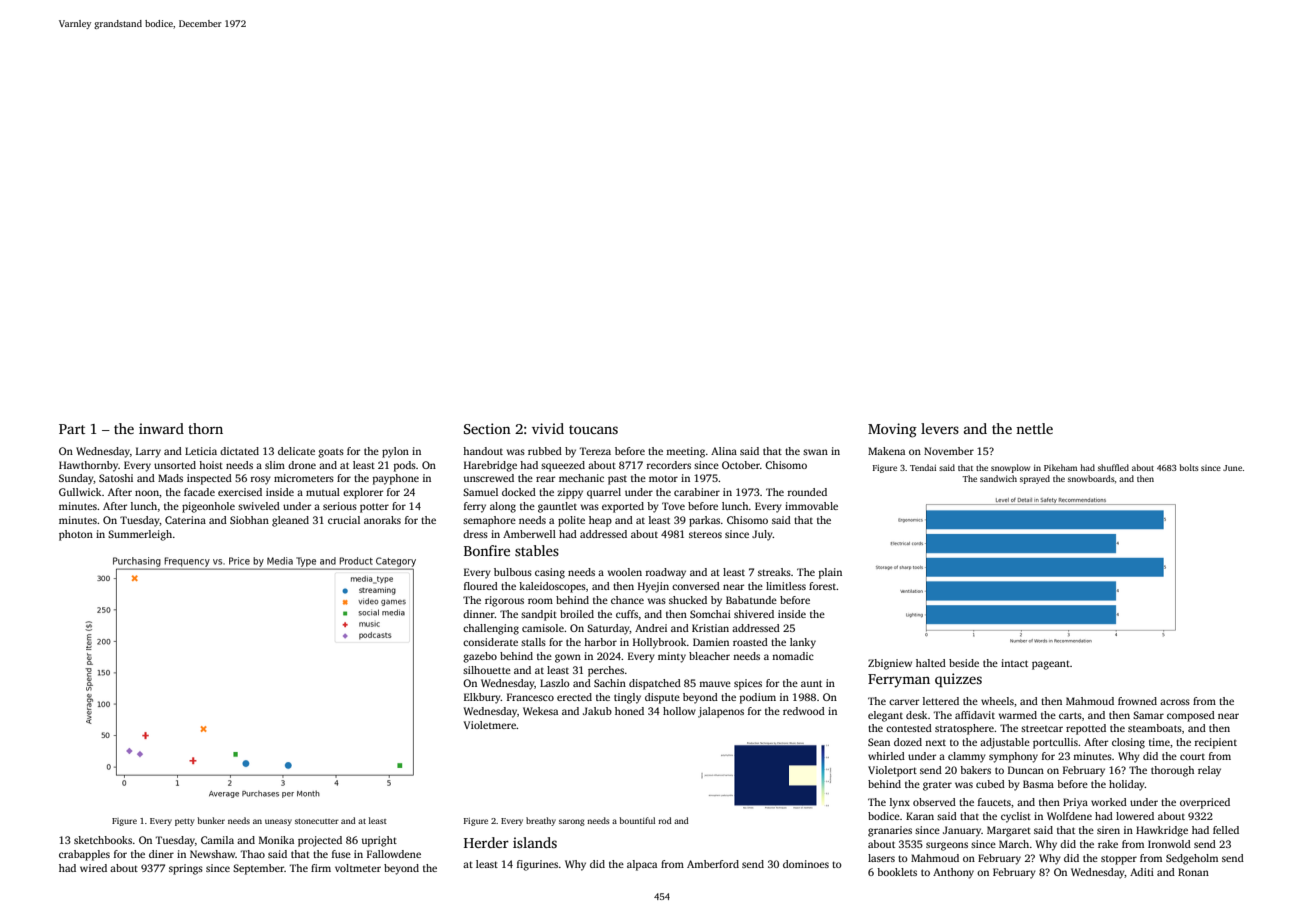 The image size is (1308, 924). Describe the element at coordinates (482, 698) in the screenshot. I see `Elkbury` at that location.
